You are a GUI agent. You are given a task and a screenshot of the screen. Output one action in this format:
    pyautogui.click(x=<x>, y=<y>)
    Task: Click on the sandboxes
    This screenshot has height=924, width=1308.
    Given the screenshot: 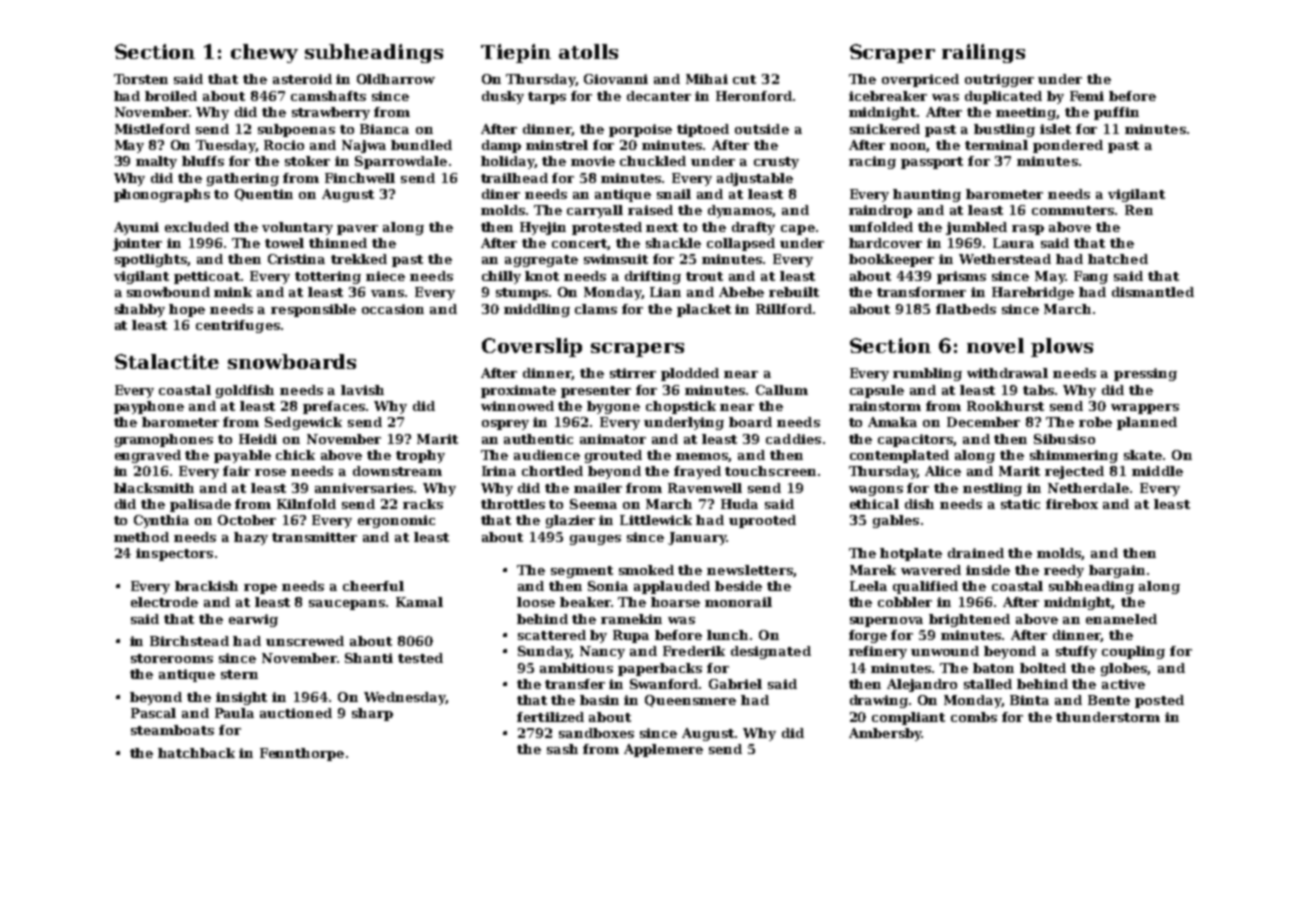 What is the action you would take?
    pyautogui.click(x=596, y=733)
